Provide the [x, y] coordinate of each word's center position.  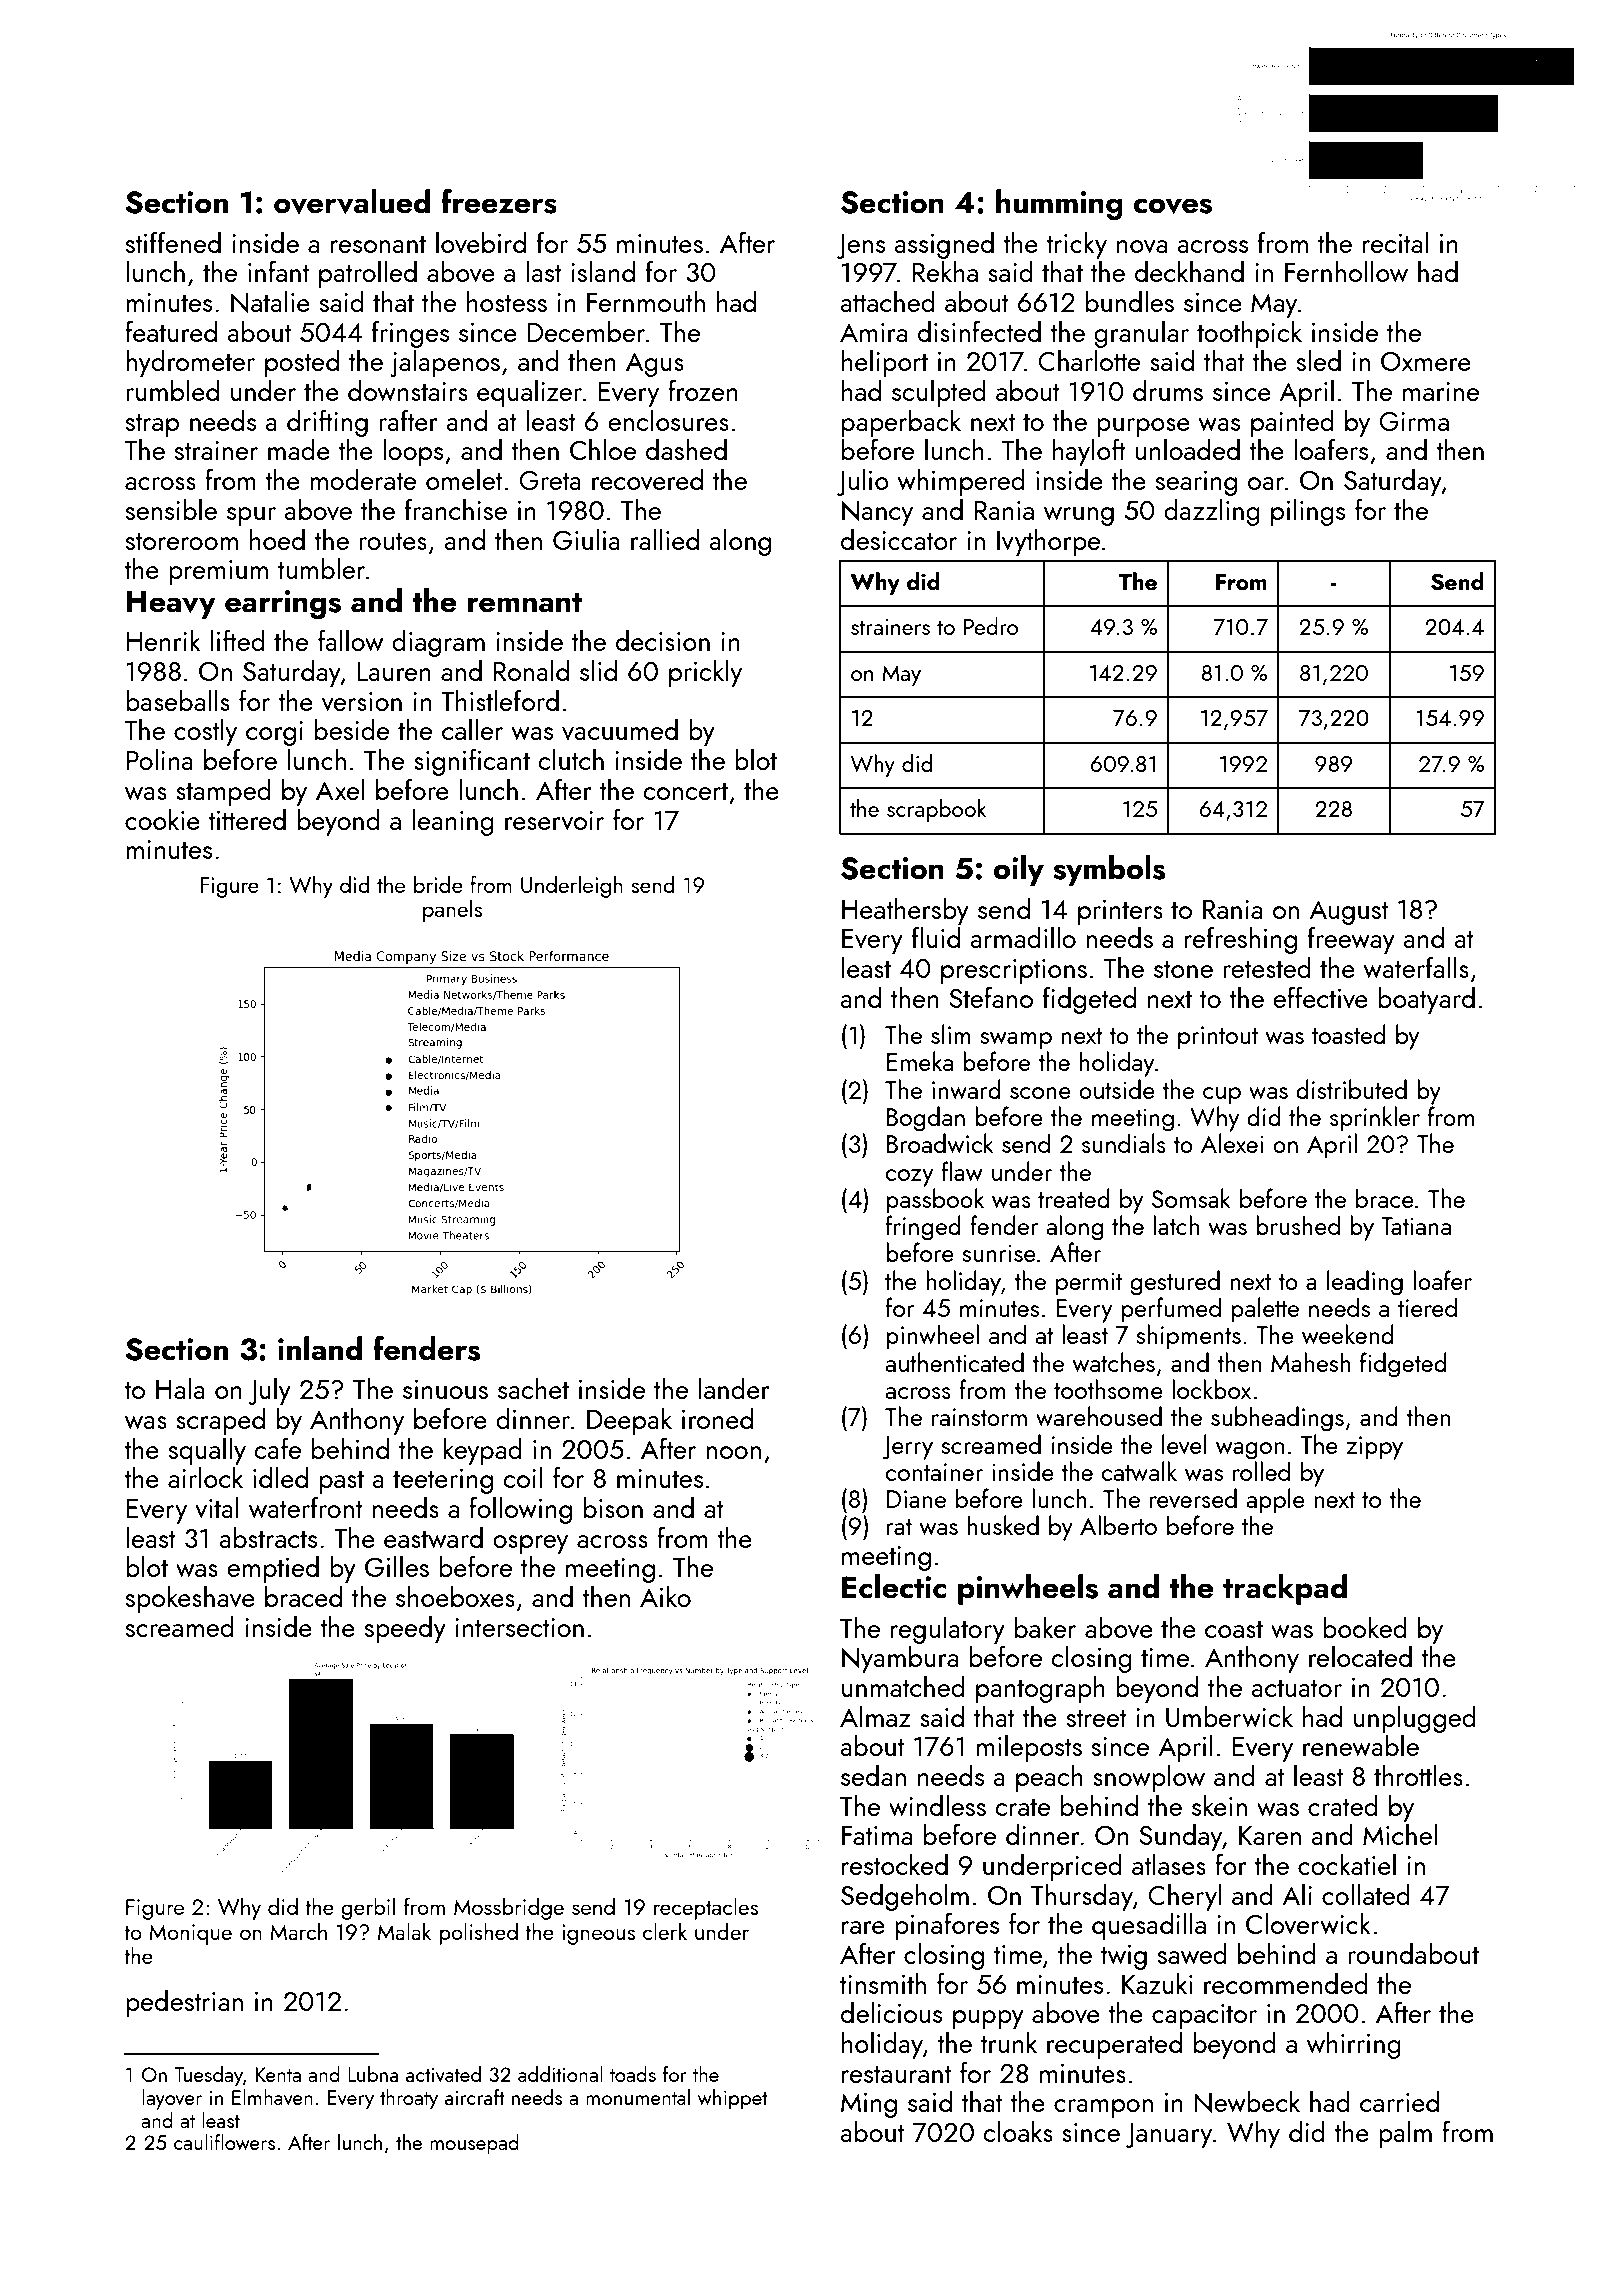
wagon [1250, 1451]
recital [1395, 242]
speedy [405, 1629]
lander [734, 1388]
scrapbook [936, 810]
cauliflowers [224, 2142]
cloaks [1018, 2131]
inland [320, 1348]
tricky [1076, 245]
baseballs [178, 700]
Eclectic [894, 1586]
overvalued [352, 201]
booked [1365, 1627]
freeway [1351, 940]
